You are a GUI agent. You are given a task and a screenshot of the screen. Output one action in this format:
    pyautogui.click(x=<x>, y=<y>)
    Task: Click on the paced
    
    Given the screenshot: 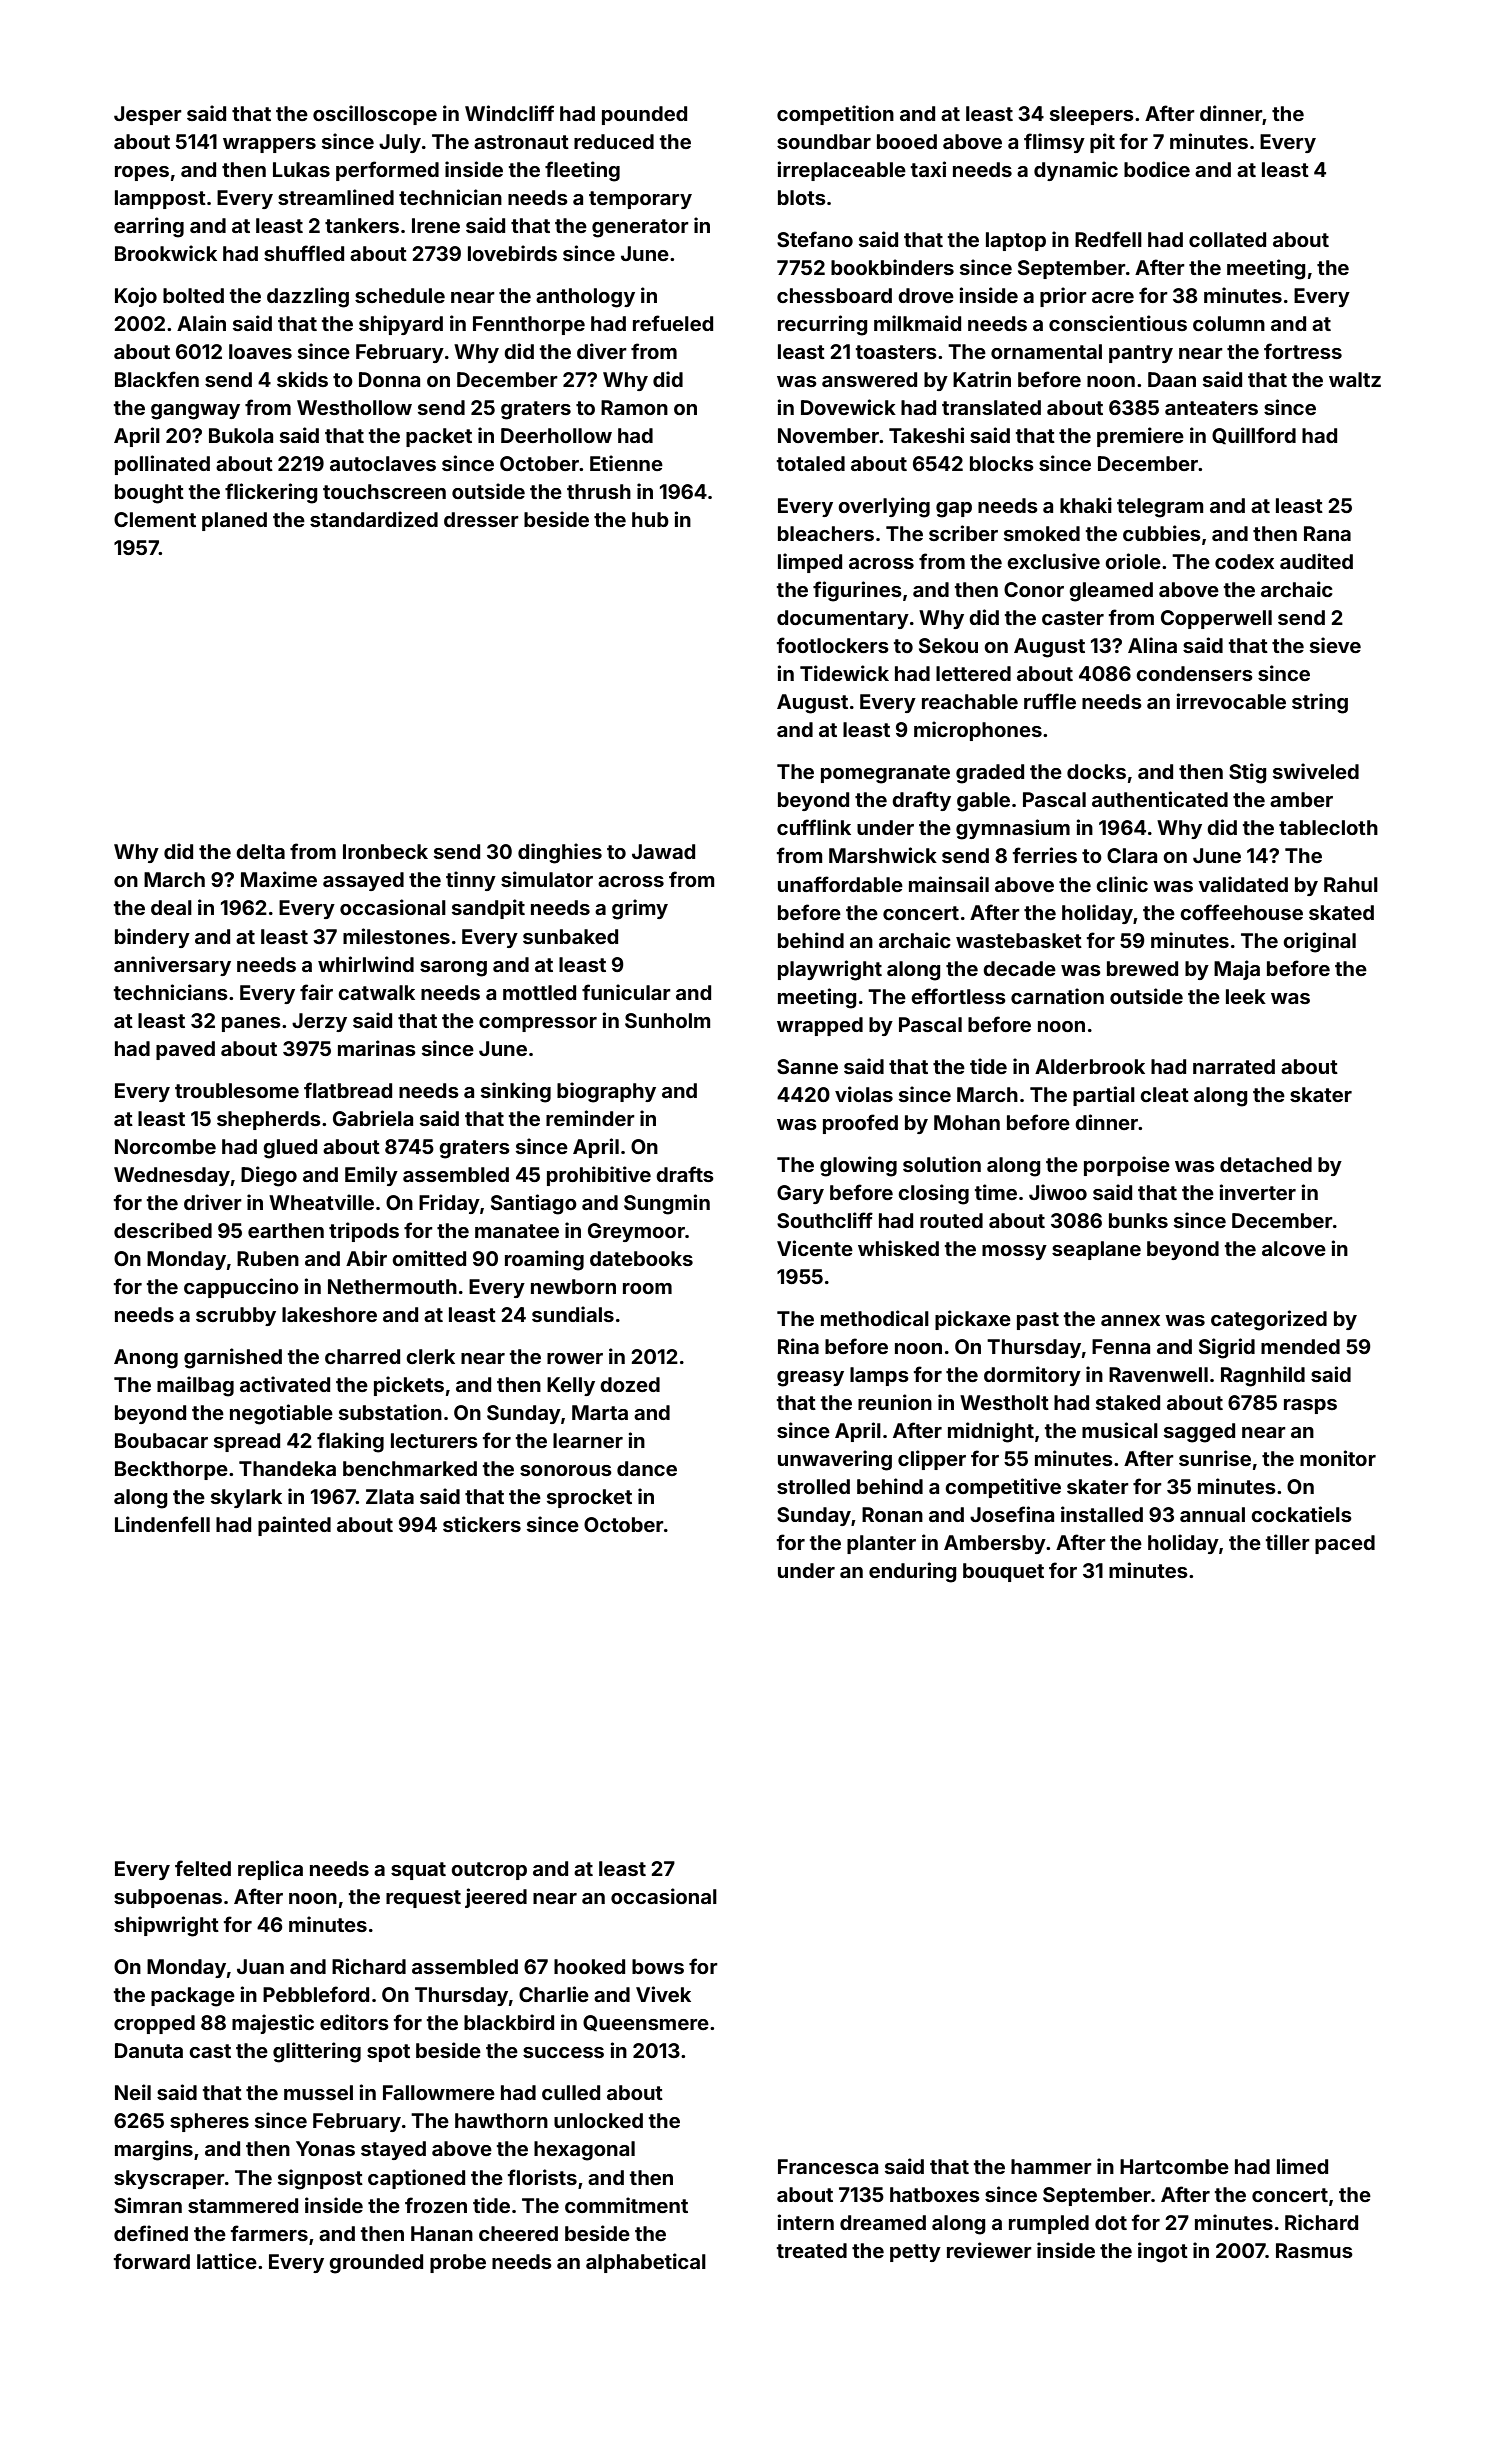 What is the action you would take?
    pyautogui.click(x=1345, y=1544)
